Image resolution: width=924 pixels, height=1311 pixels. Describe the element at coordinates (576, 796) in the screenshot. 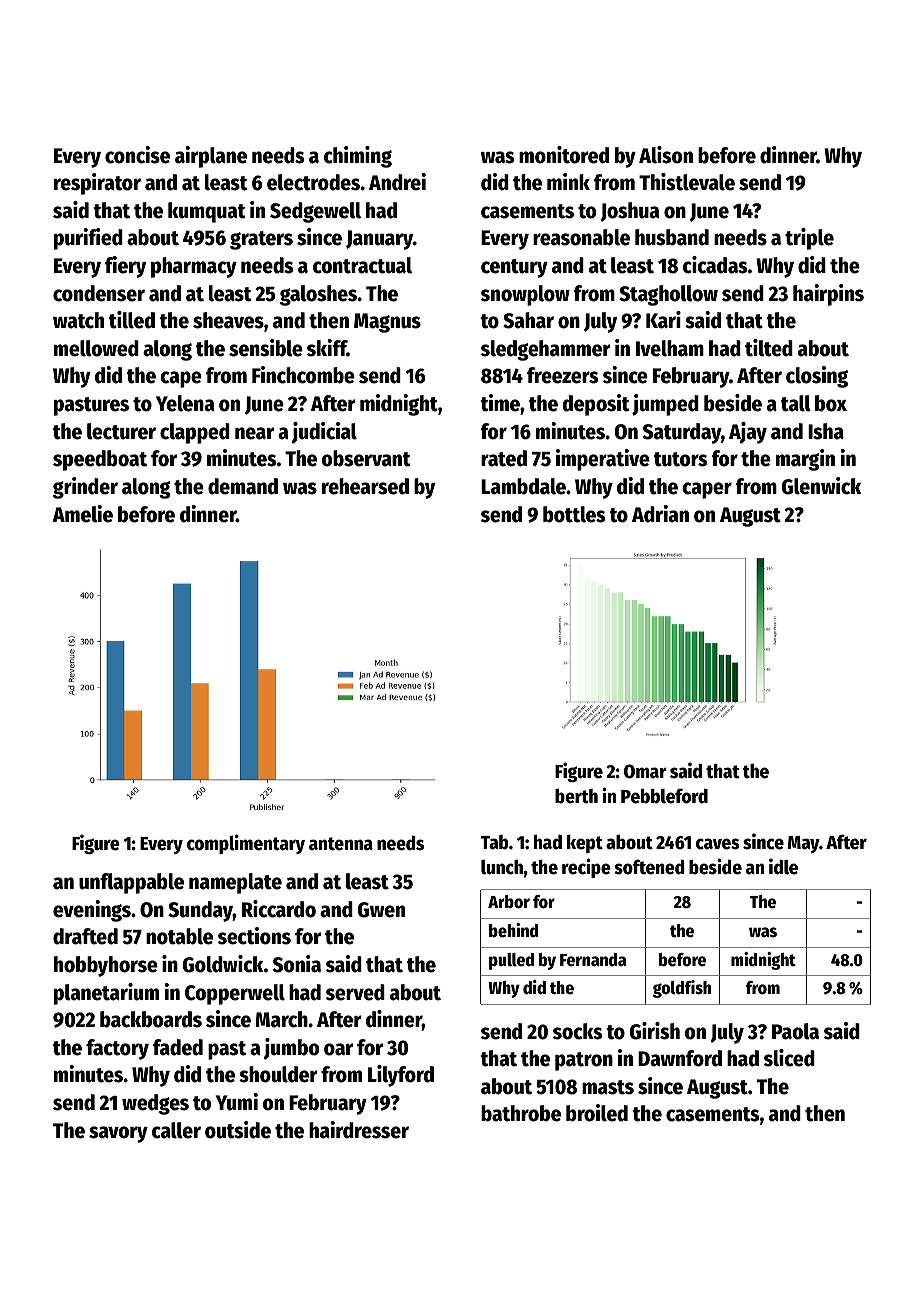

I see `berth` at that location.
